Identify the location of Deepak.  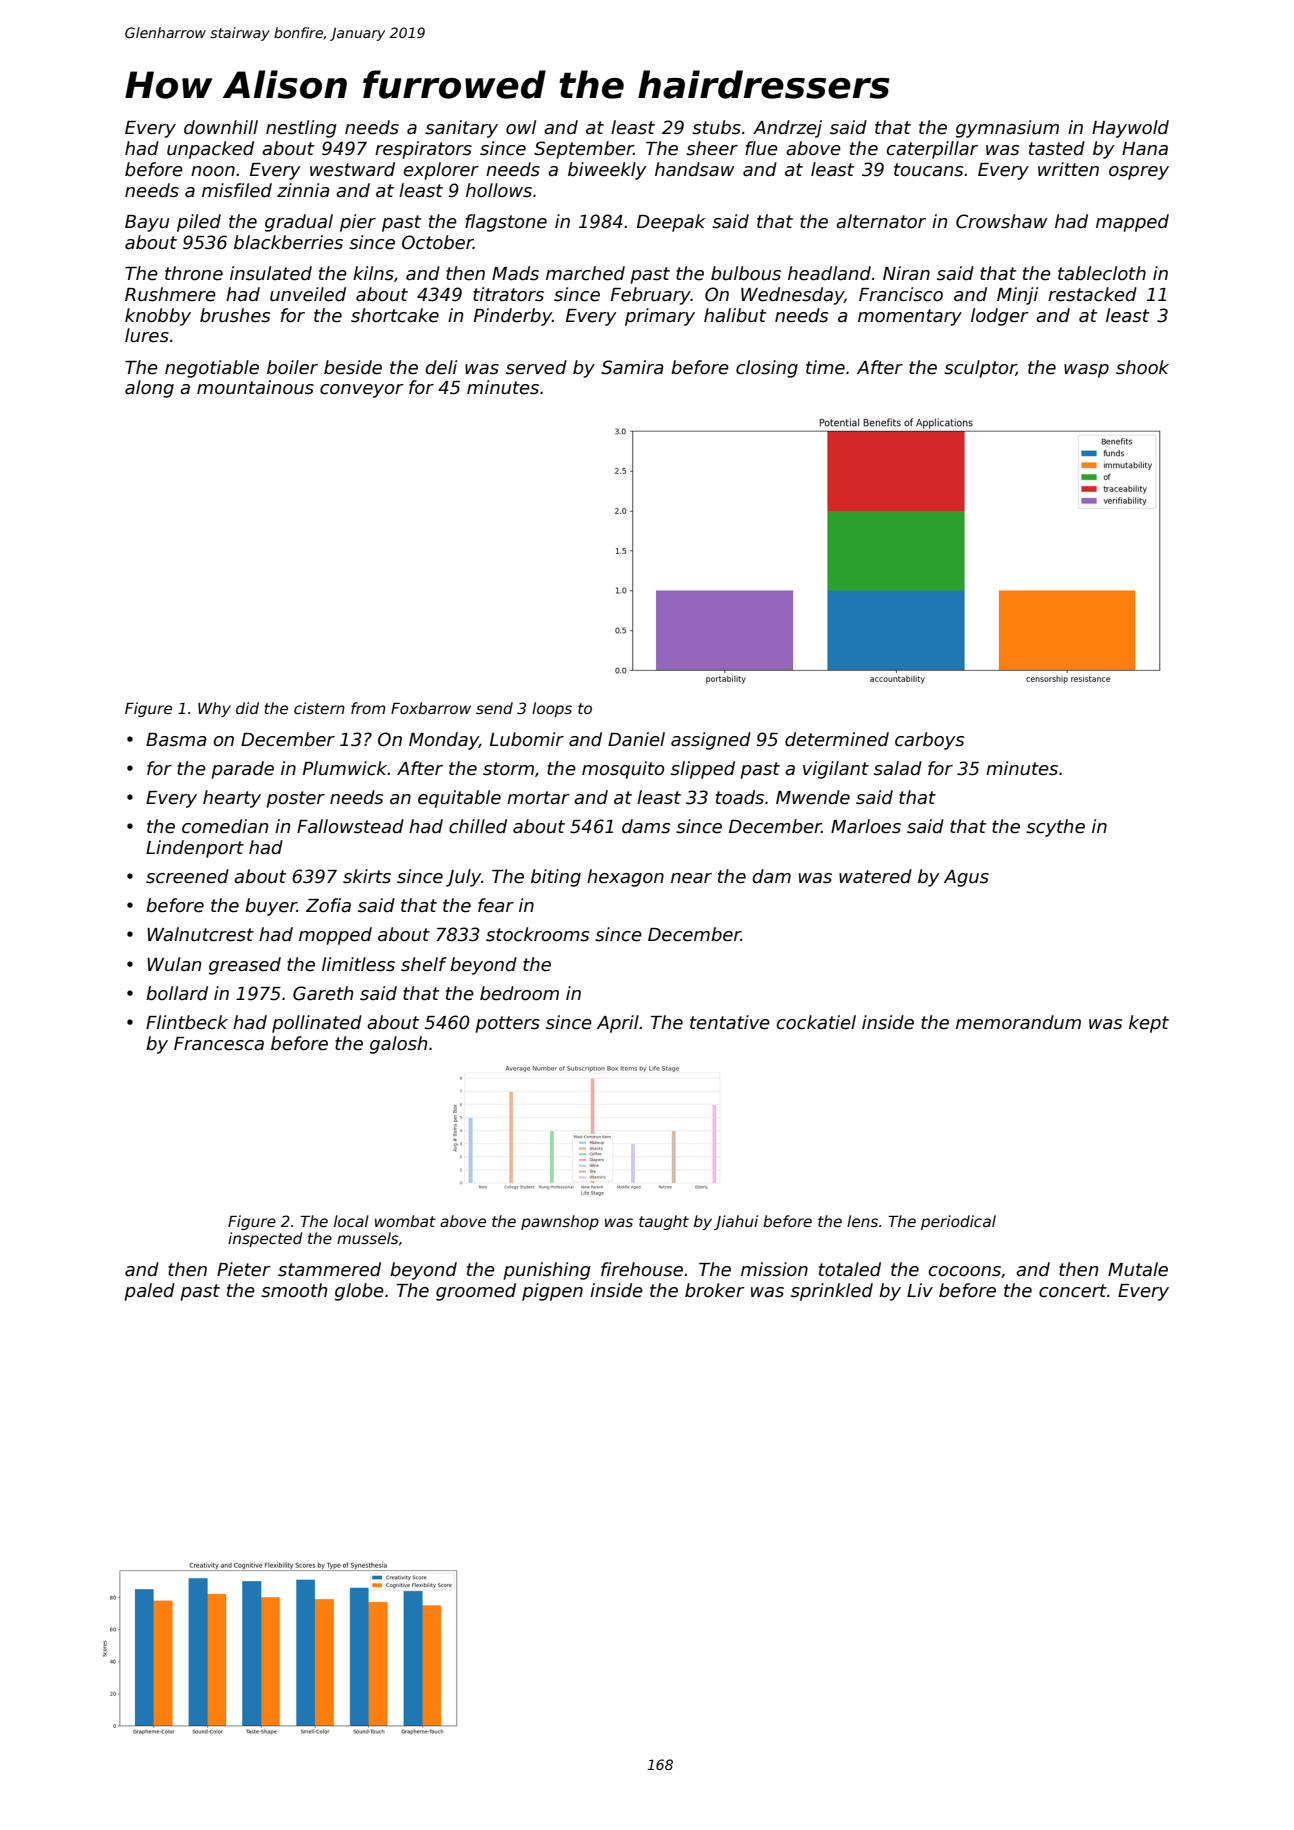
(671, 223).
